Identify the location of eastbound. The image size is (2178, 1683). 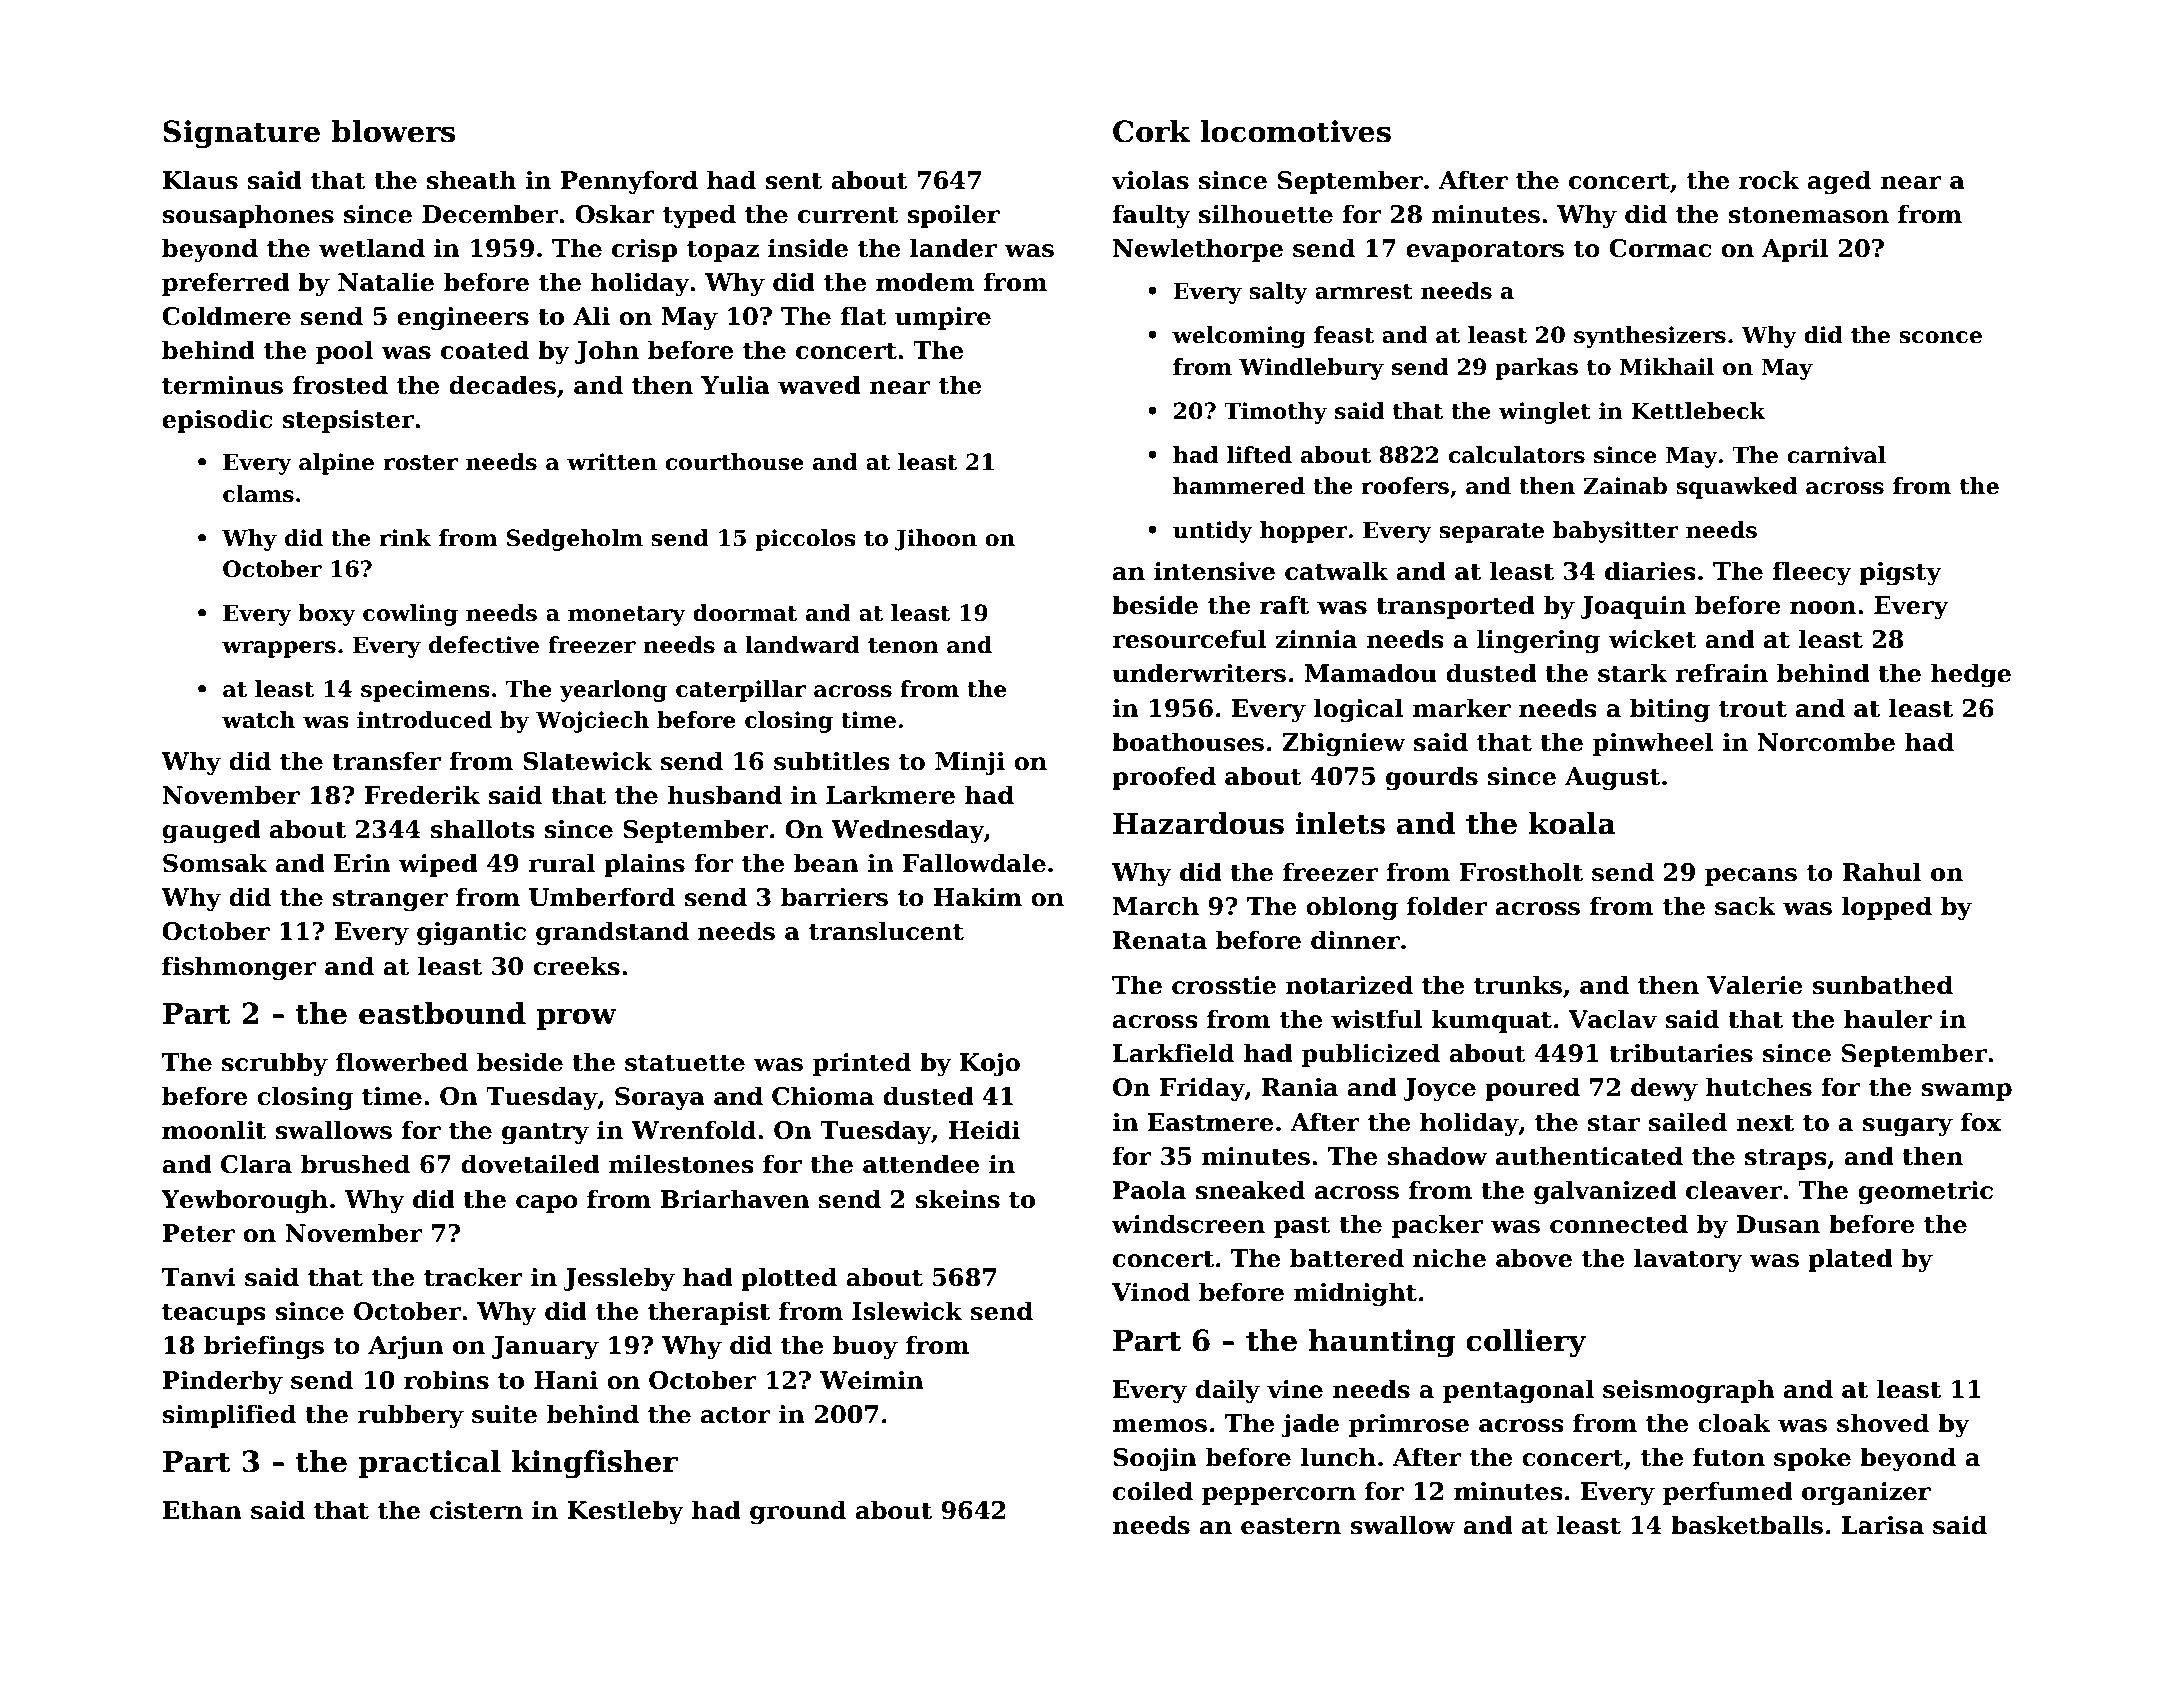
(442, 1013).
